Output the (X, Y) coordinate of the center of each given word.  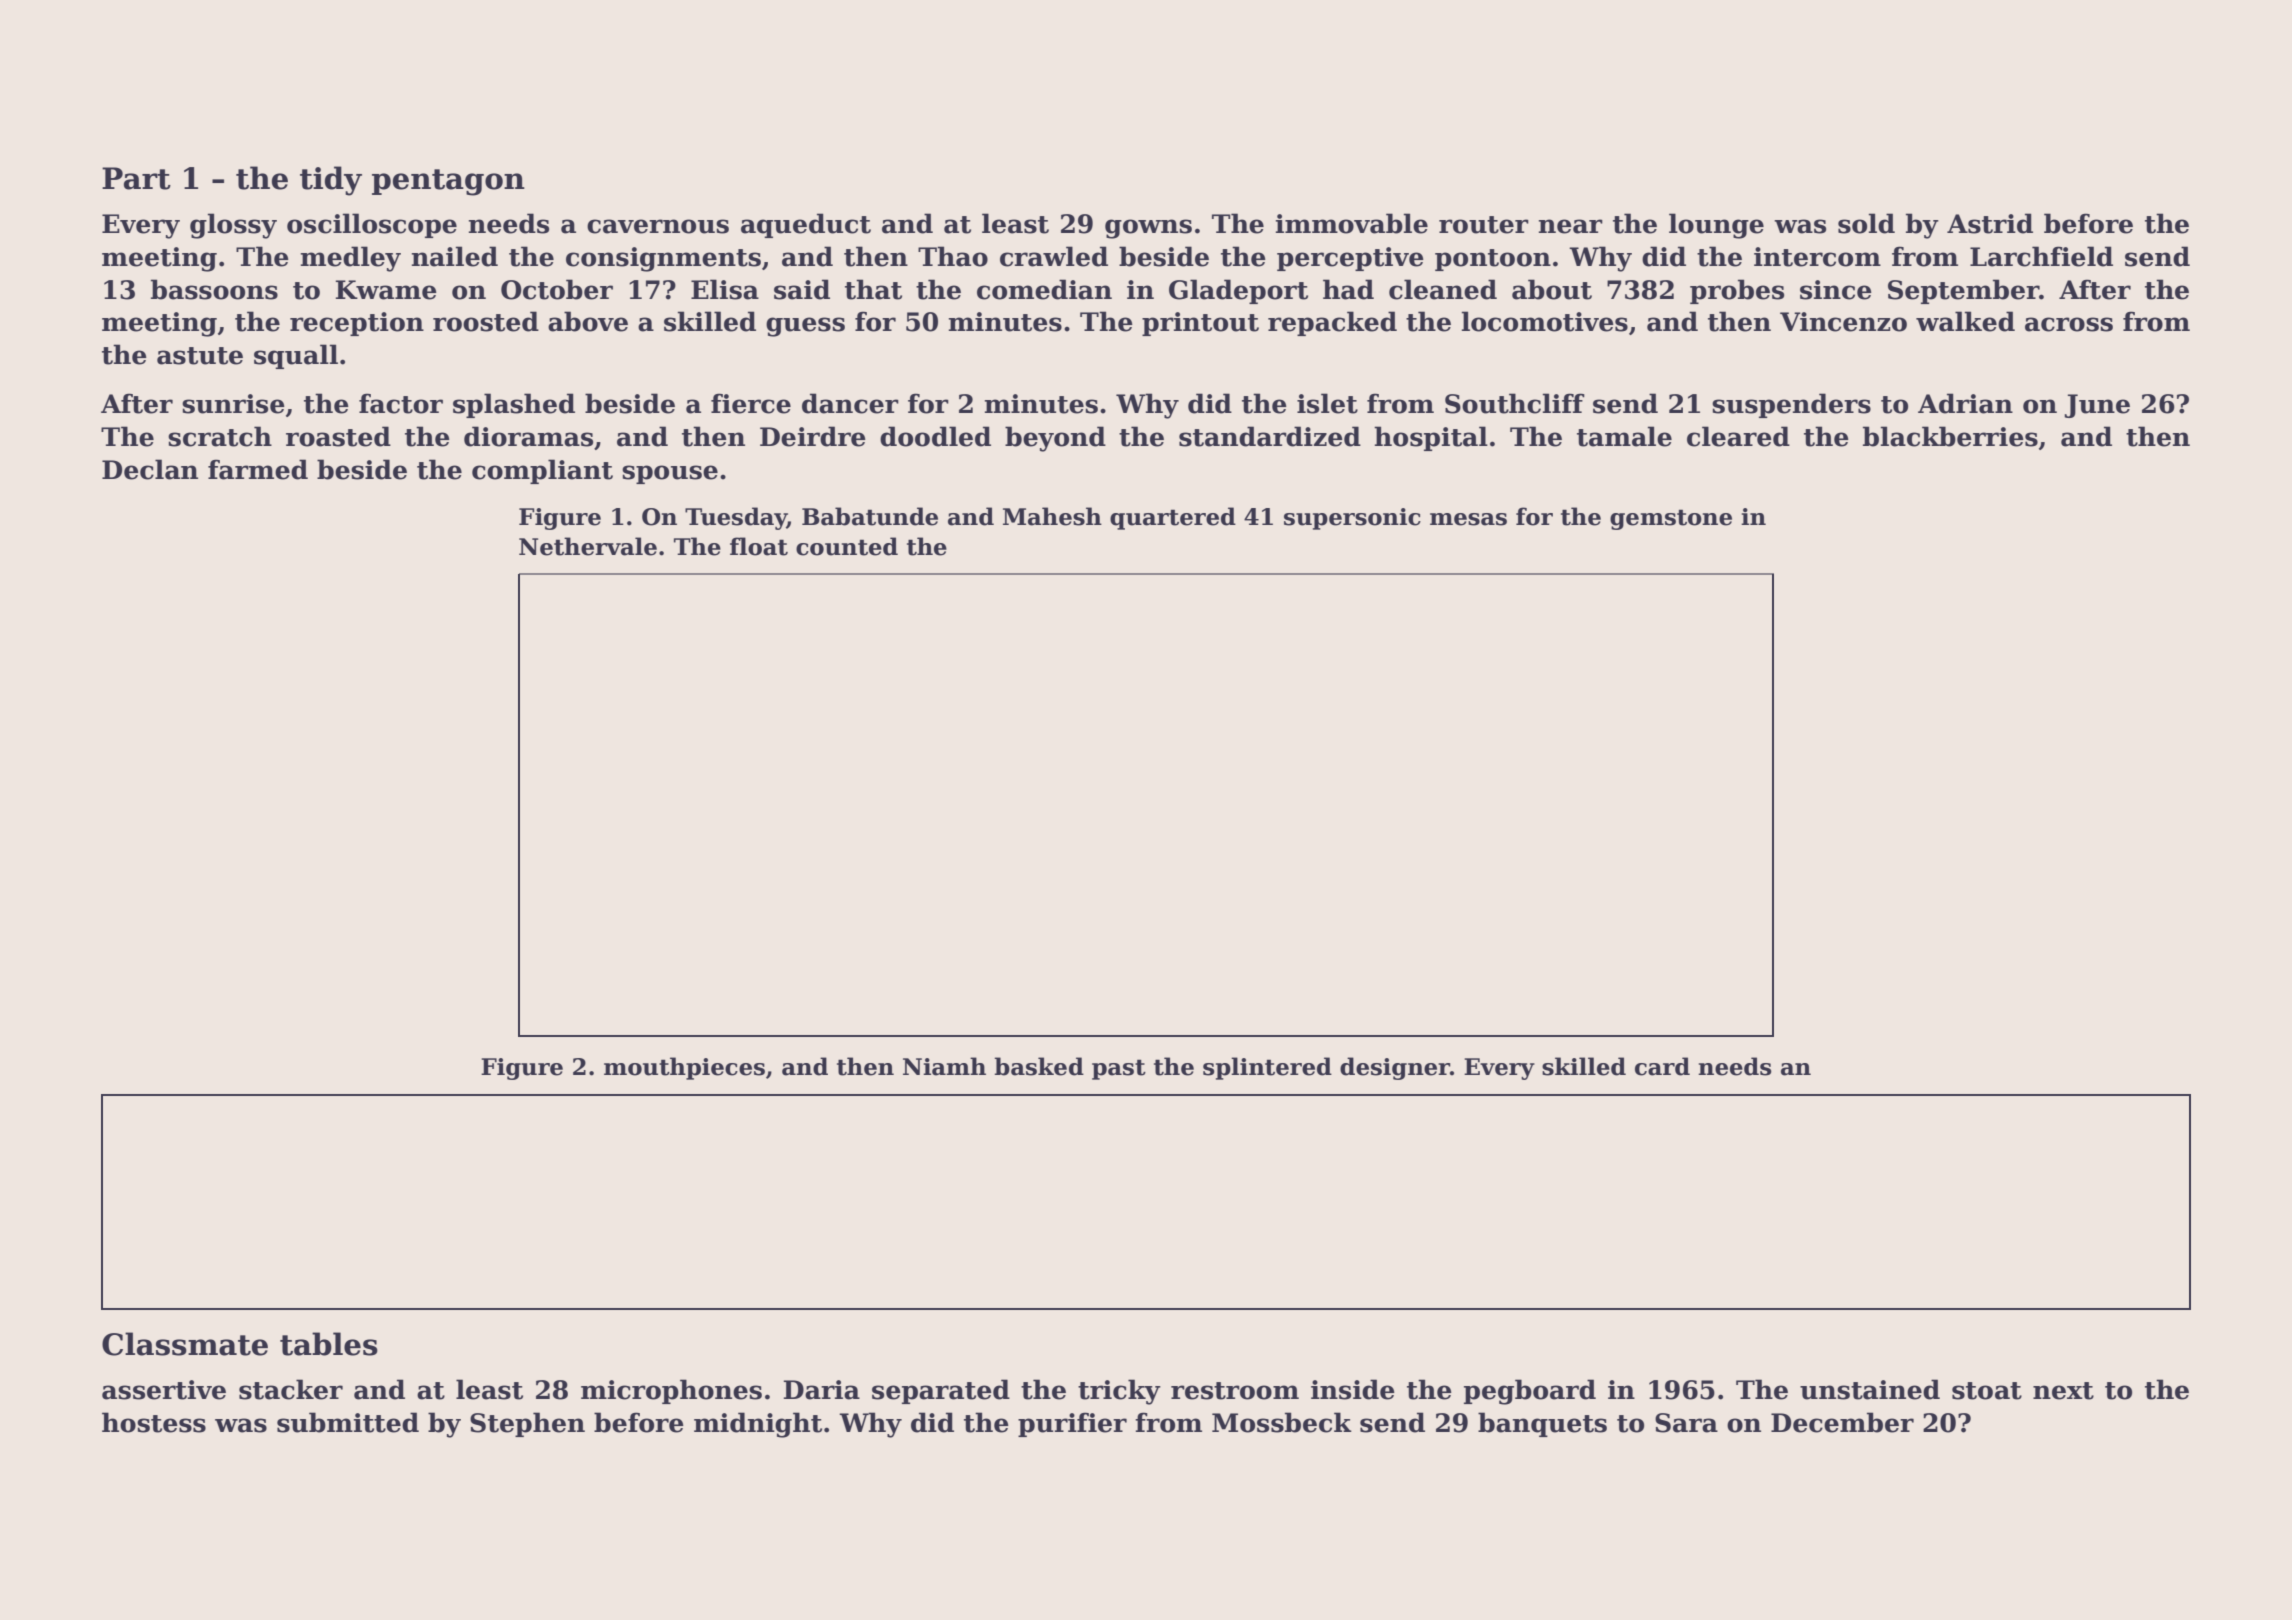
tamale (1624, 436)
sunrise (233, 404)
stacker (291, 1389)
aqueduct (806, 225)
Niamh (944, 1066)
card (1662, 1066)
